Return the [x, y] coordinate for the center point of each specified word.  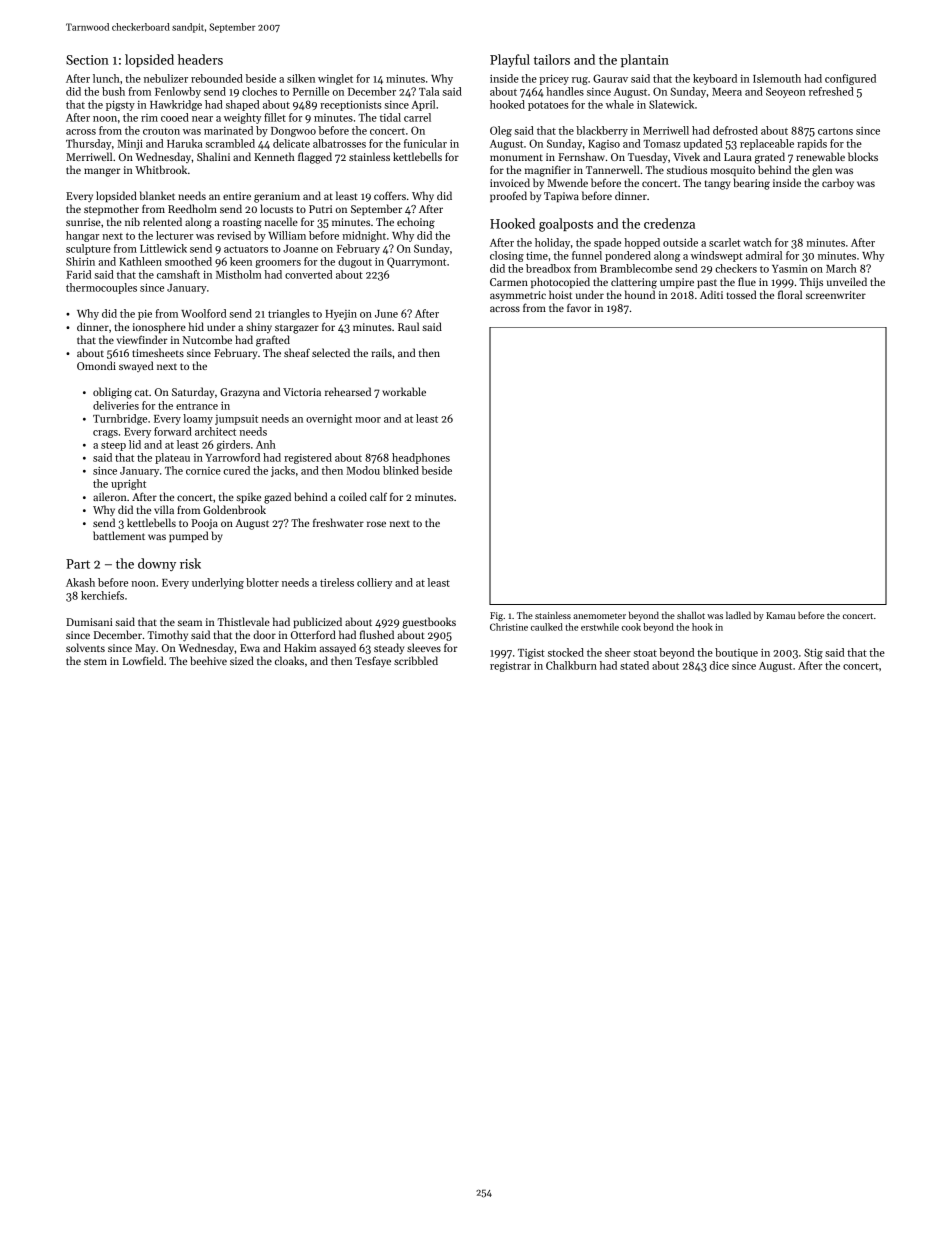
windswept [717, 256]
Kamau [780, 615]
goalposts [566, 225]
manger [102, 172]
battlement [119, 535]
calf [378, 496]
